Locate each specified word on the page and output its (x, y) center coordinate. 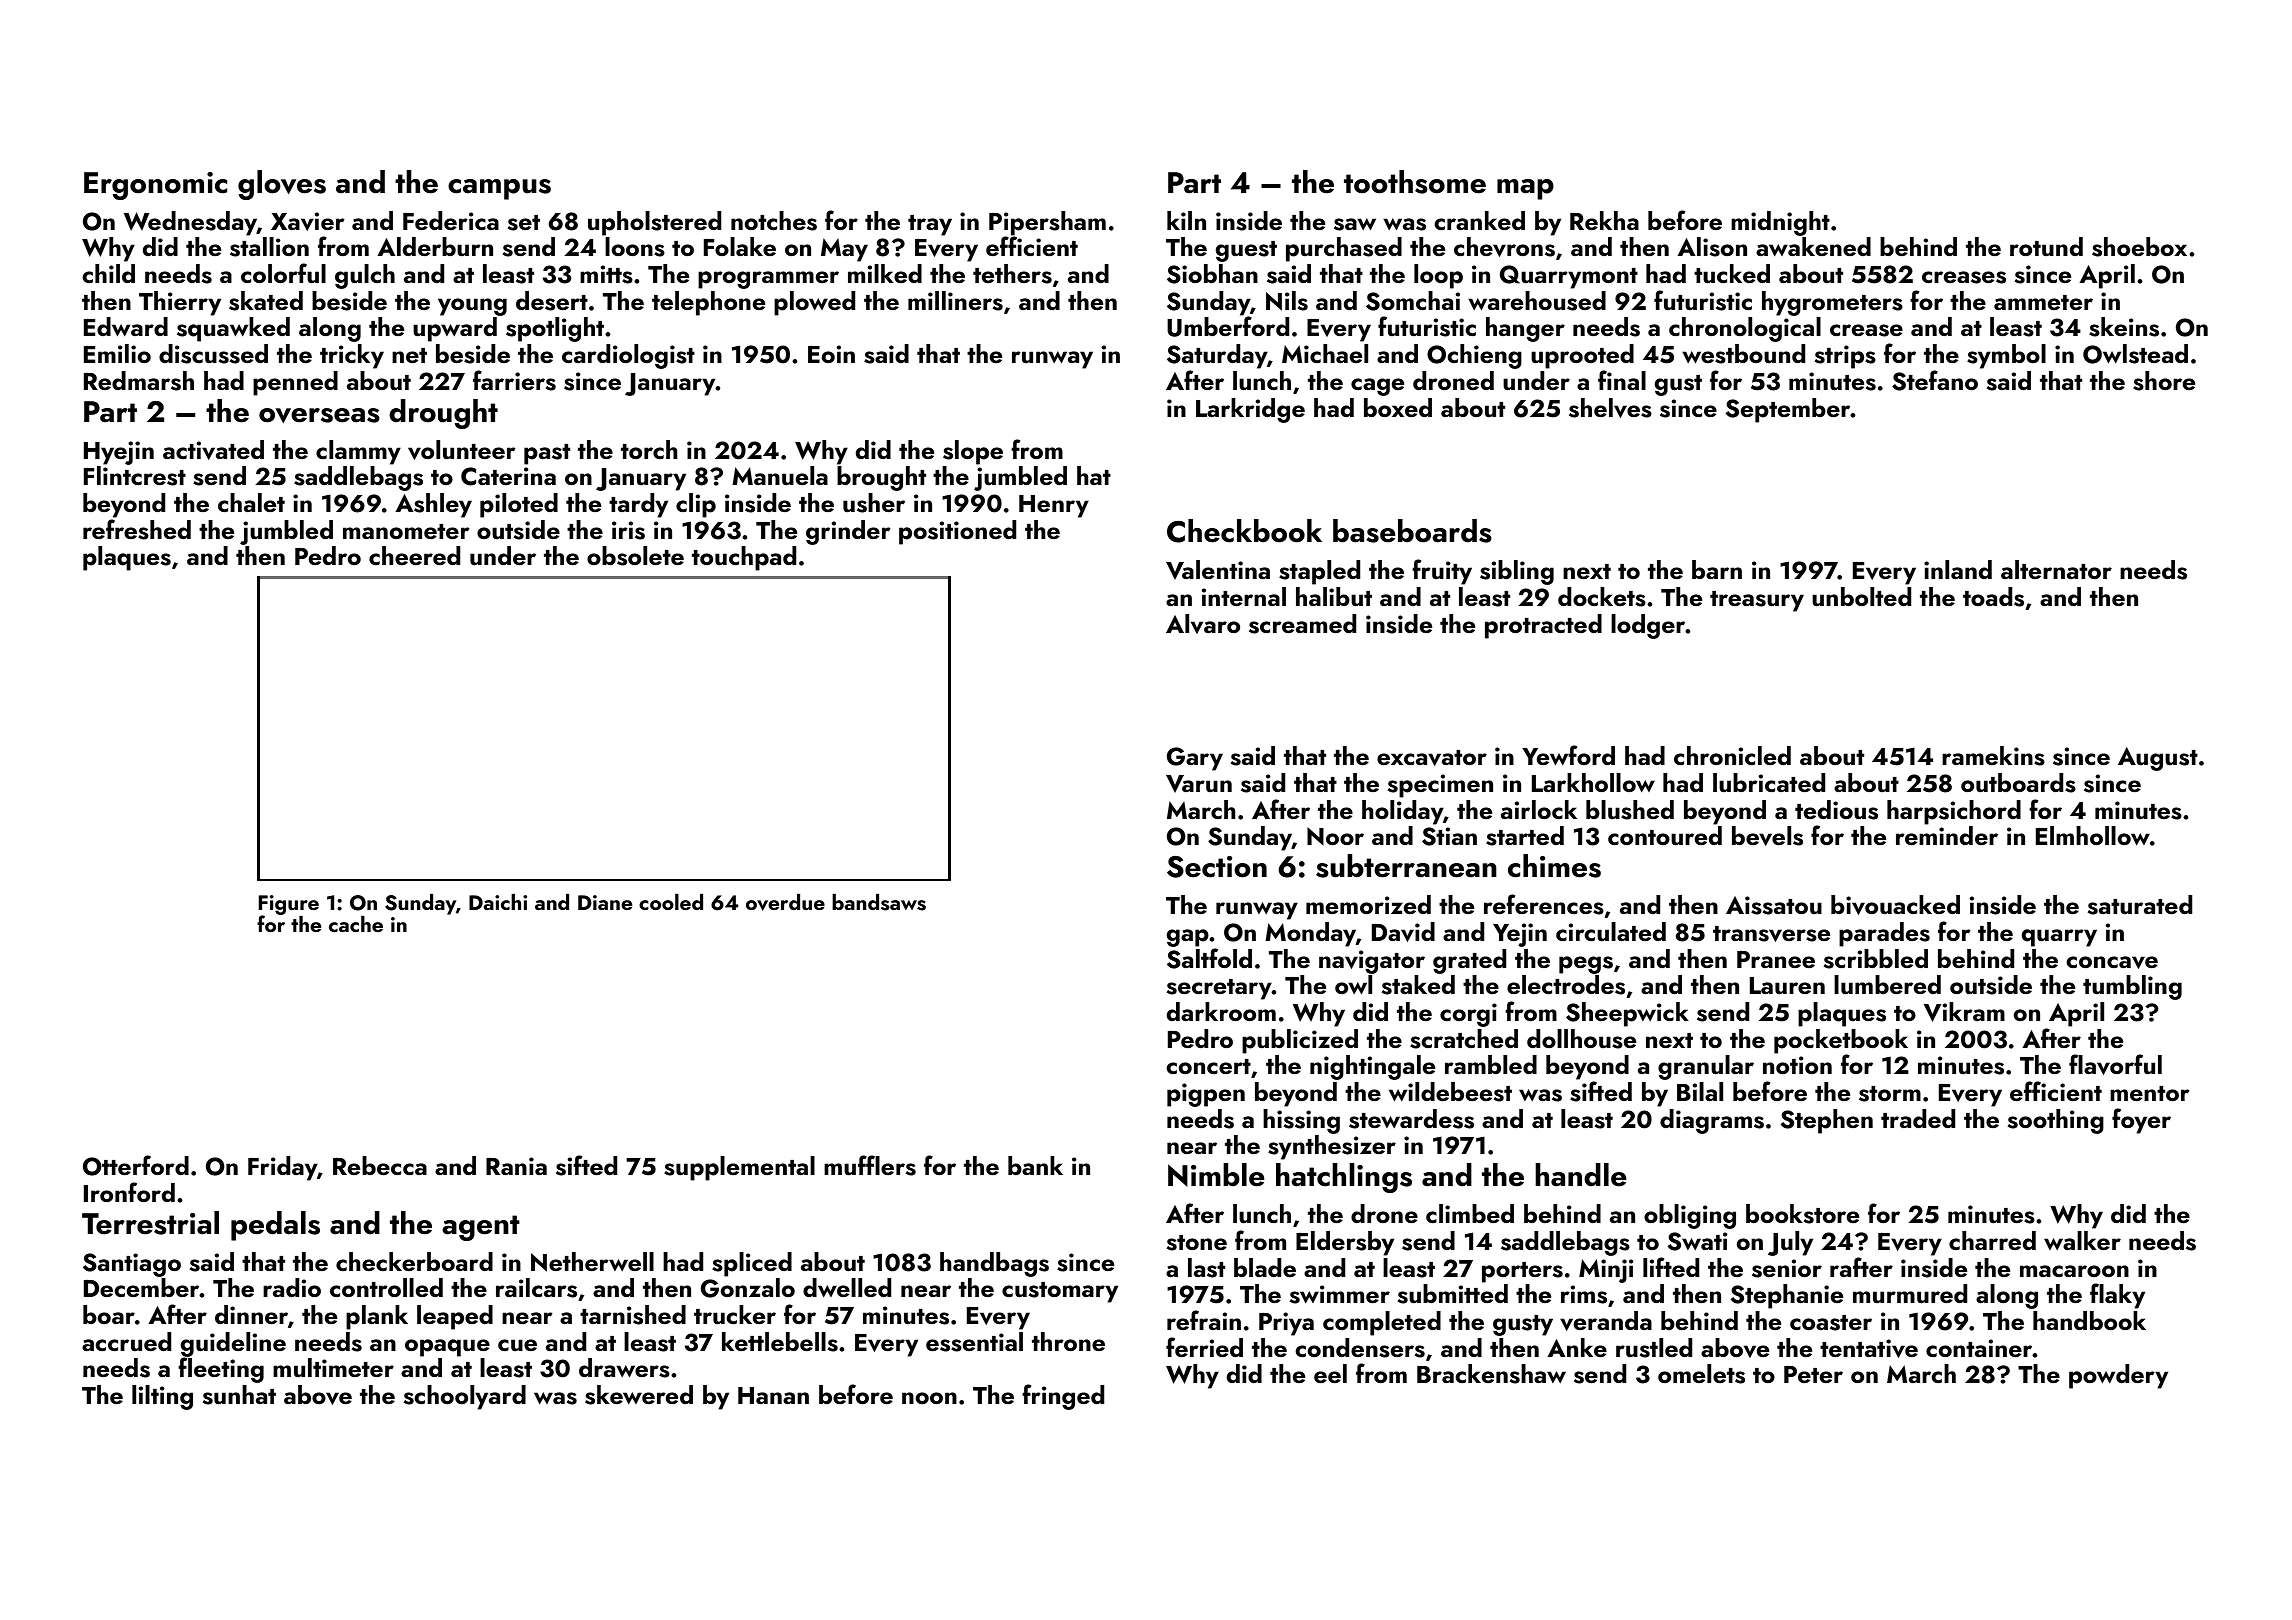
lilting (162, 1397)
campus (499, 189)
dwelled (847, 1288)
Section (1217, 867)
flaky (2117, 1296)
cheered (414, 555)
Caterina (508, 476)
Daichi (498, 902)
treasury (1757, 601)
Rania (516, 1166)
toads (1993, 597)
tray (930, 225)
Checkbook (1244, 531)
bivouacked (1895, 905)
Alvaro (1203, 624)
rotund (2046, 247)
